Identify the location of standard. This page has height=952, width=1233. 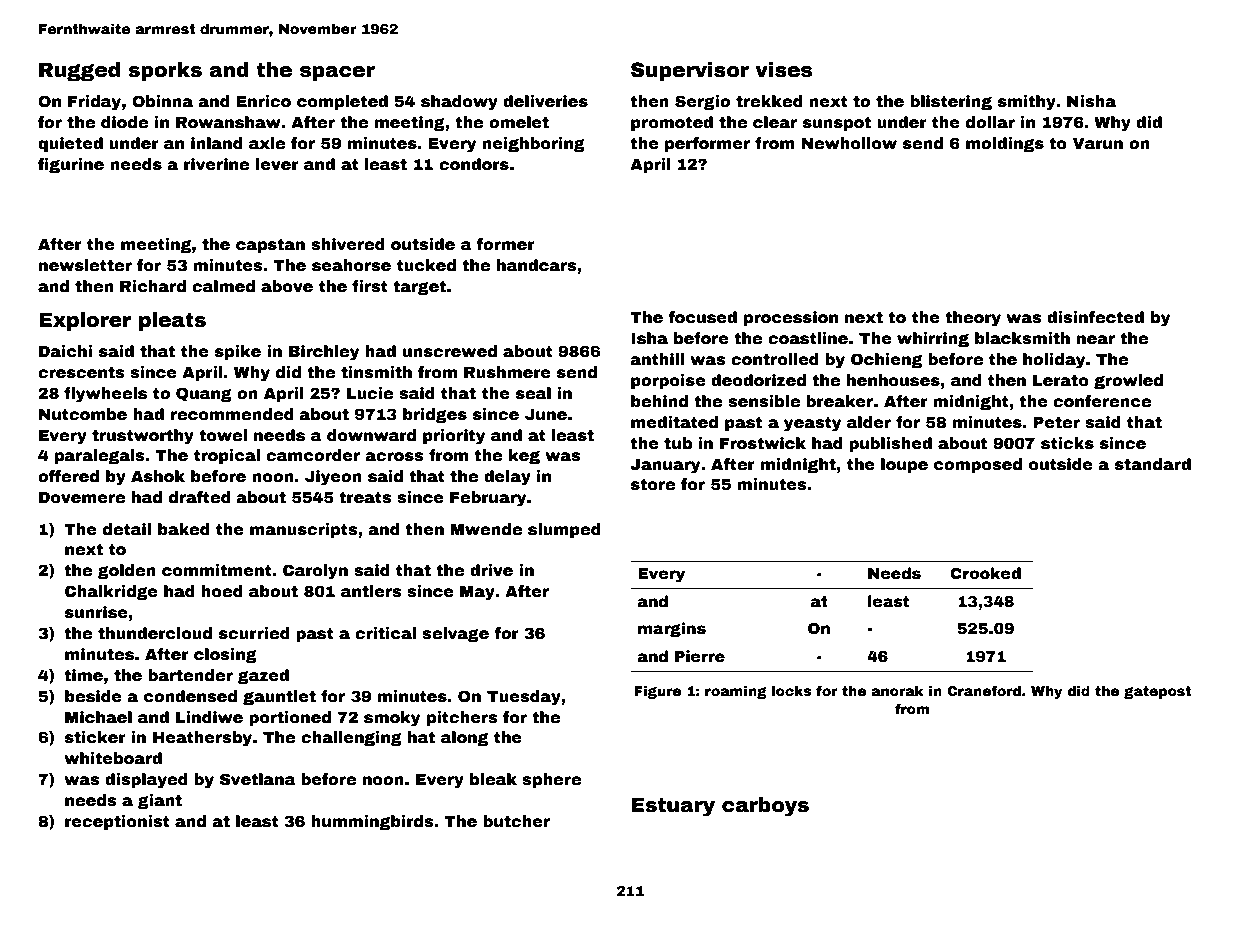
(1153, 464).
